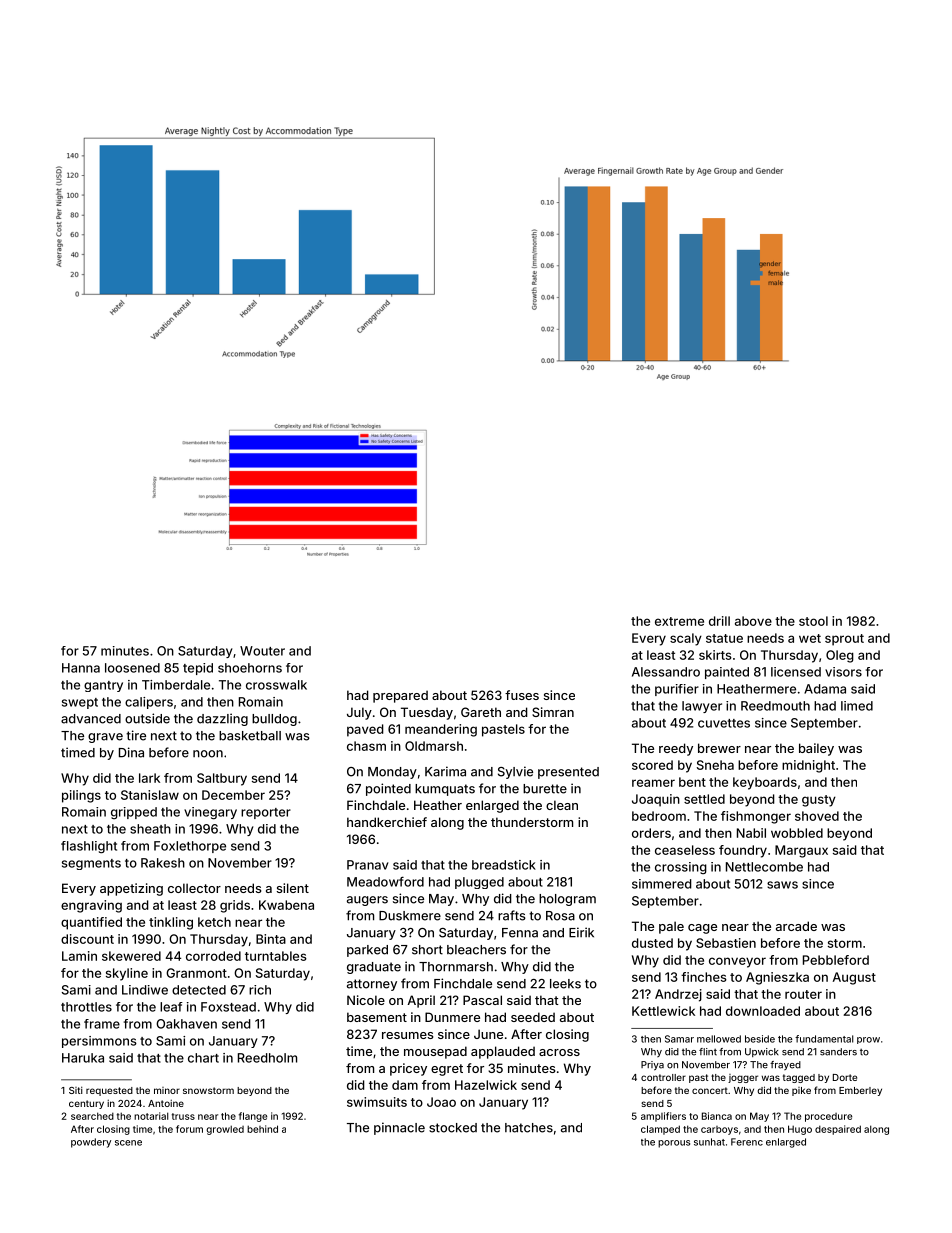 This screenshot has height=1233, width=952. I want to click on scene, so click(128, 1143).
